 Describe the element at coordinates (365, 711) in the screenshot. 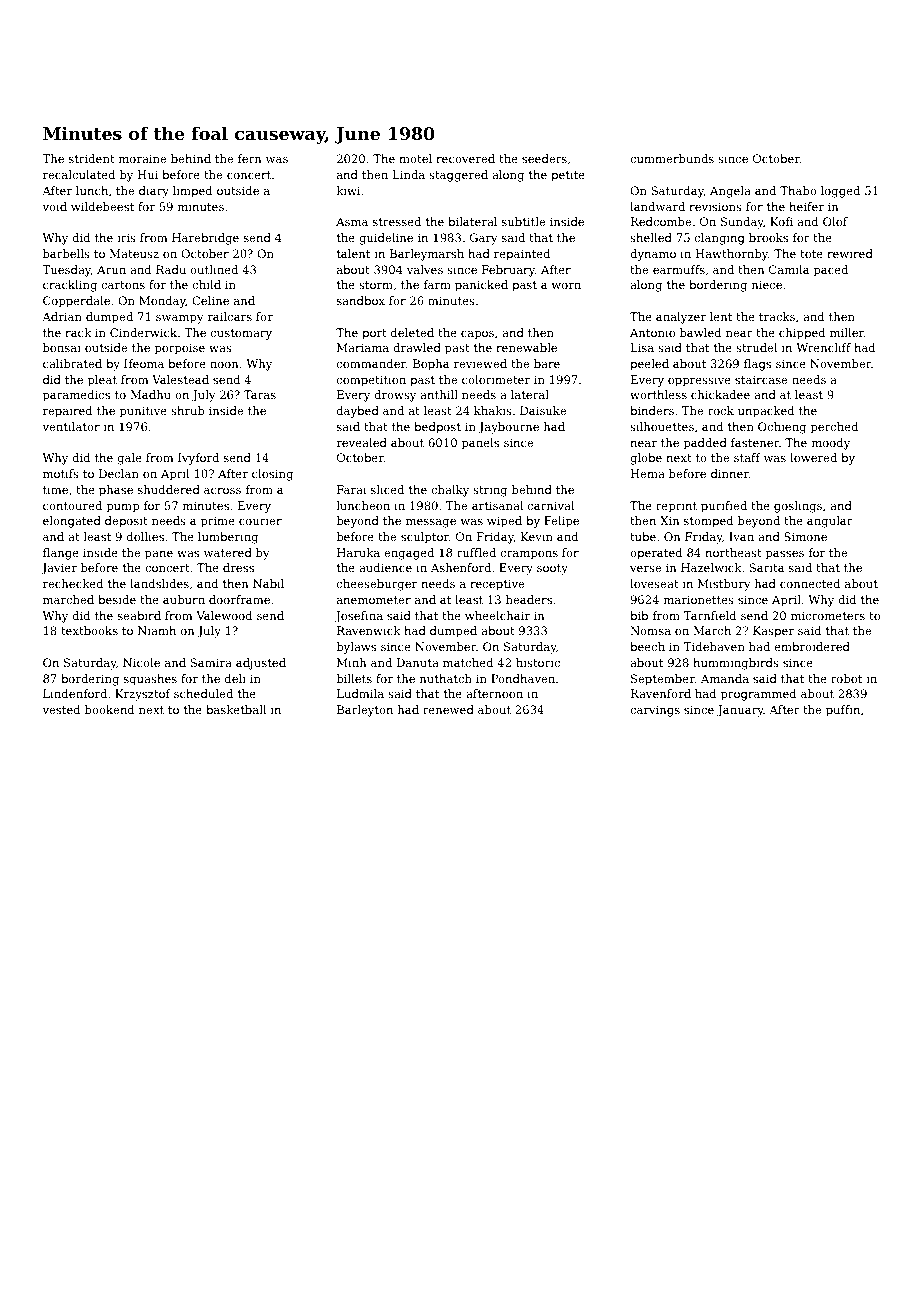

I see `Barleyton` at that location.
